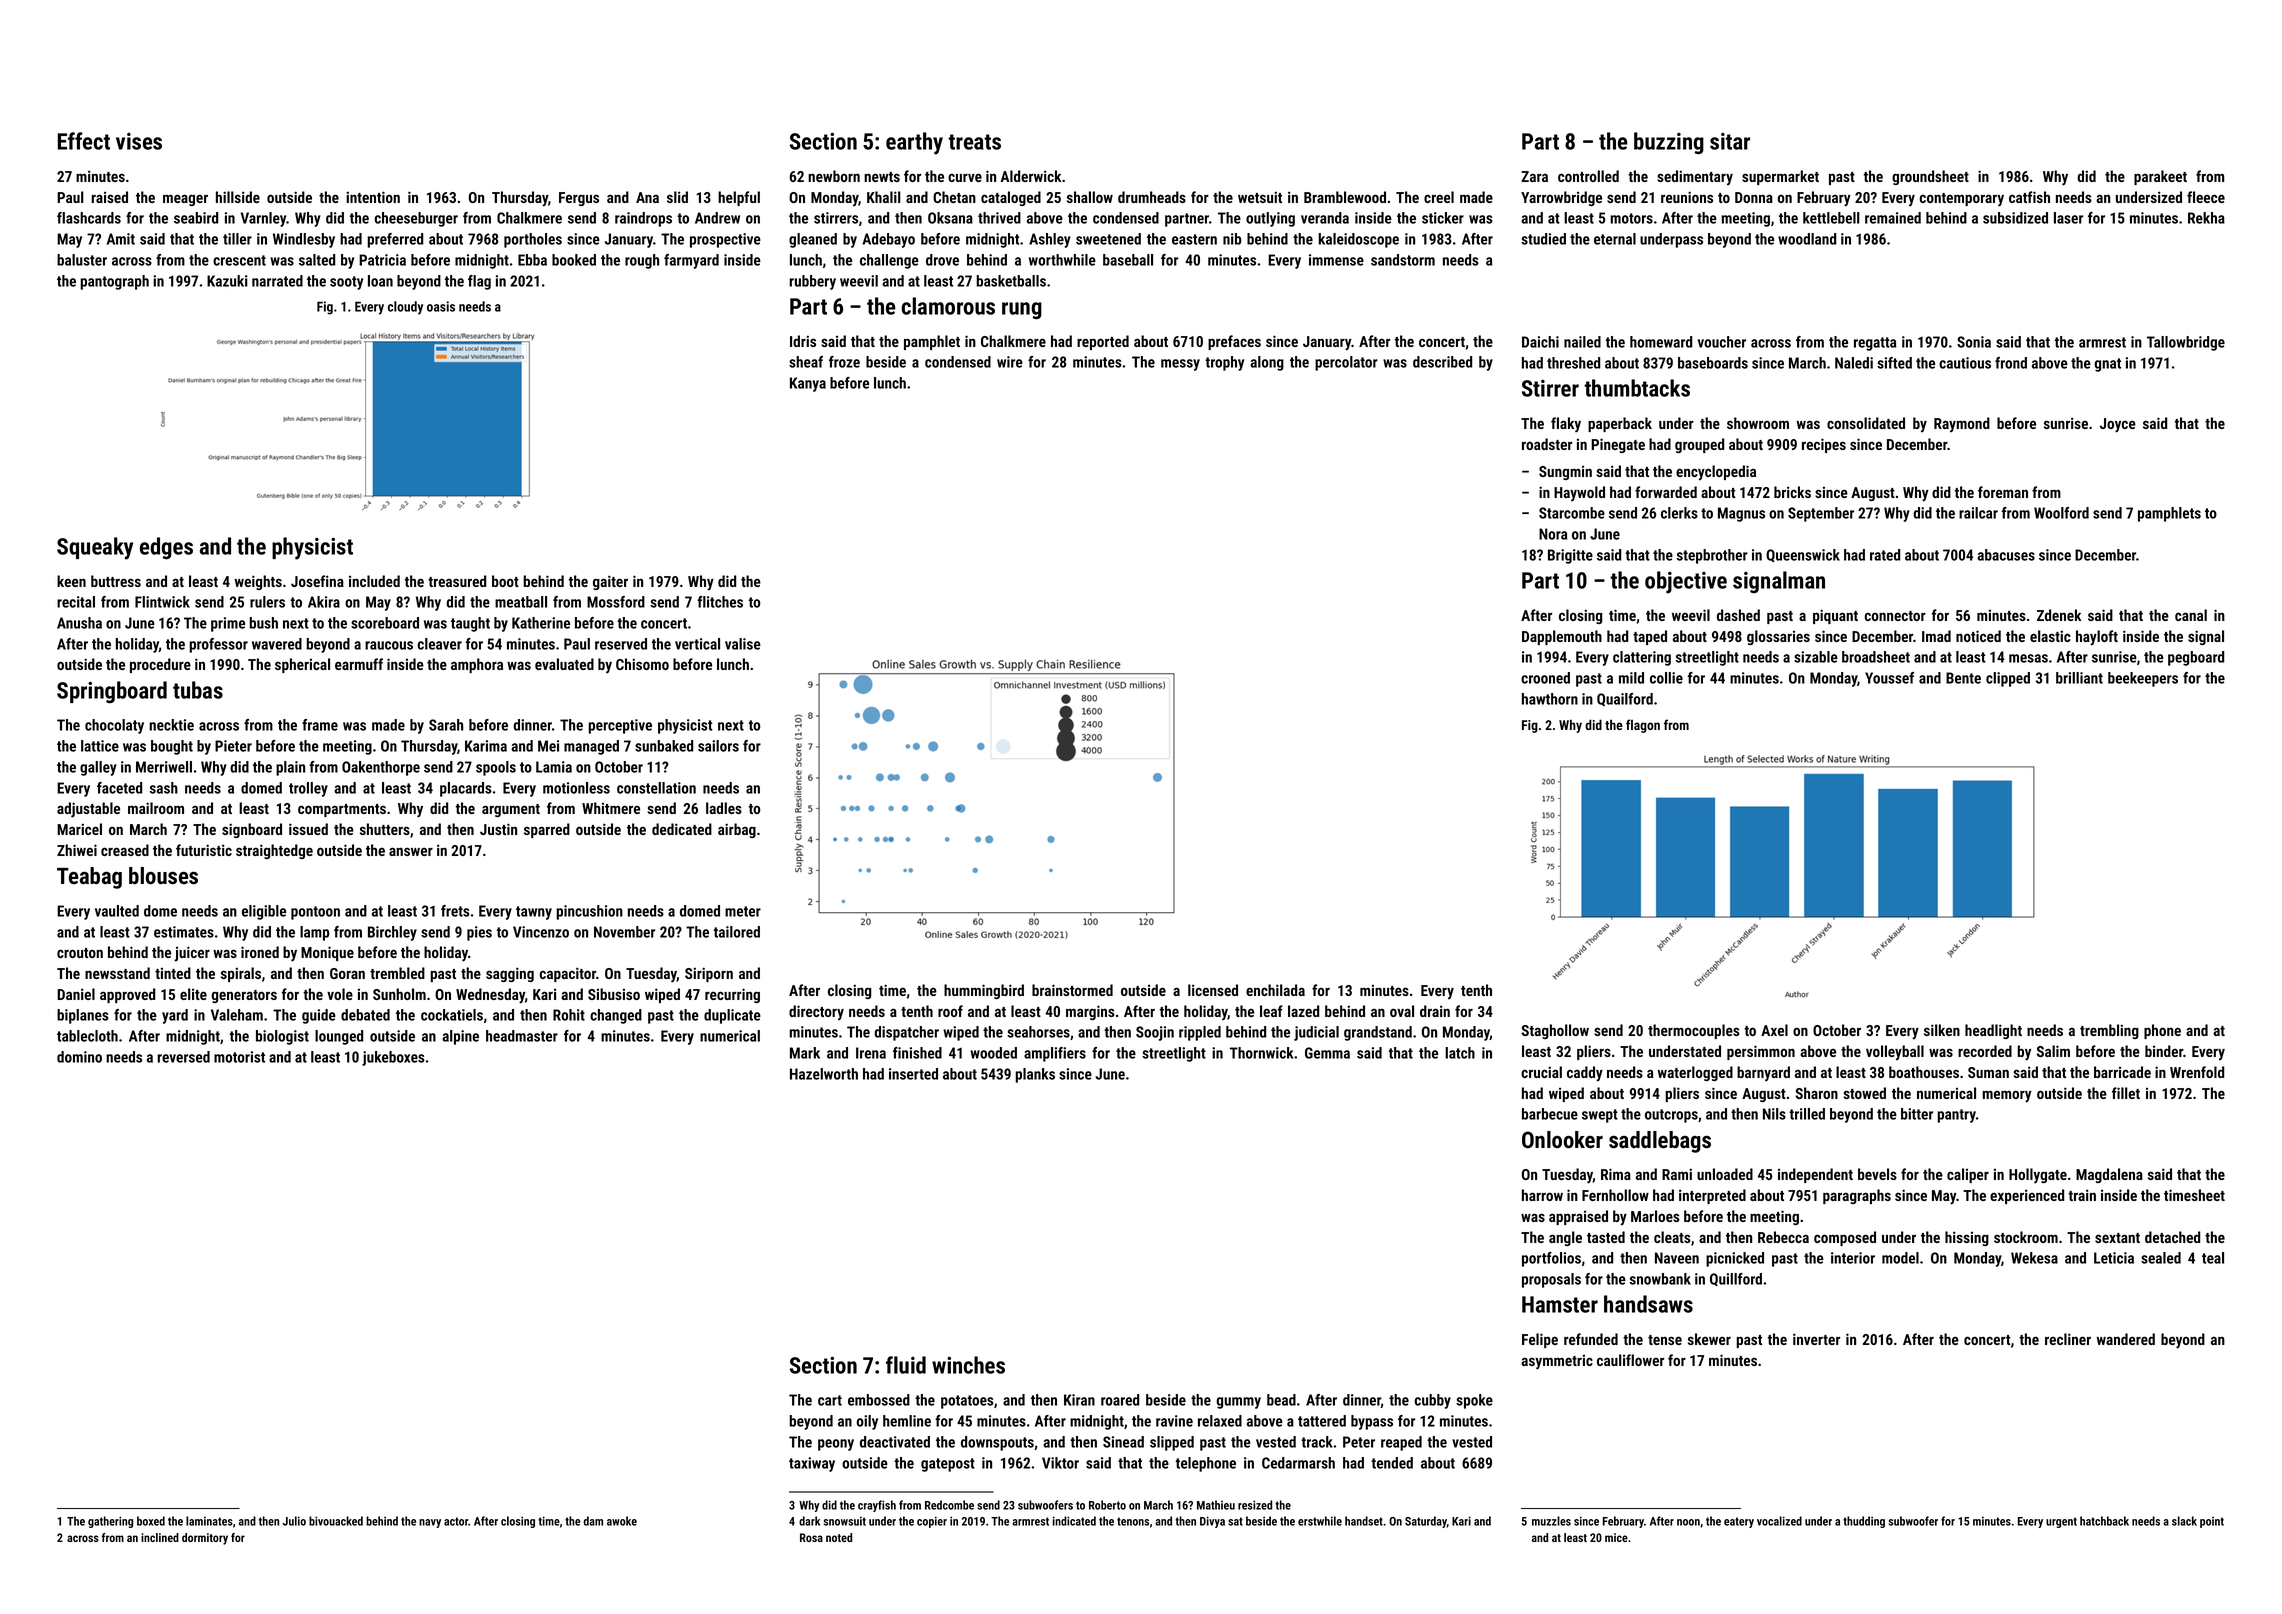 Image resolution: width=2282 pixels, height=1614 pixels. I want to click on urgent, so click(2061, 1522).
